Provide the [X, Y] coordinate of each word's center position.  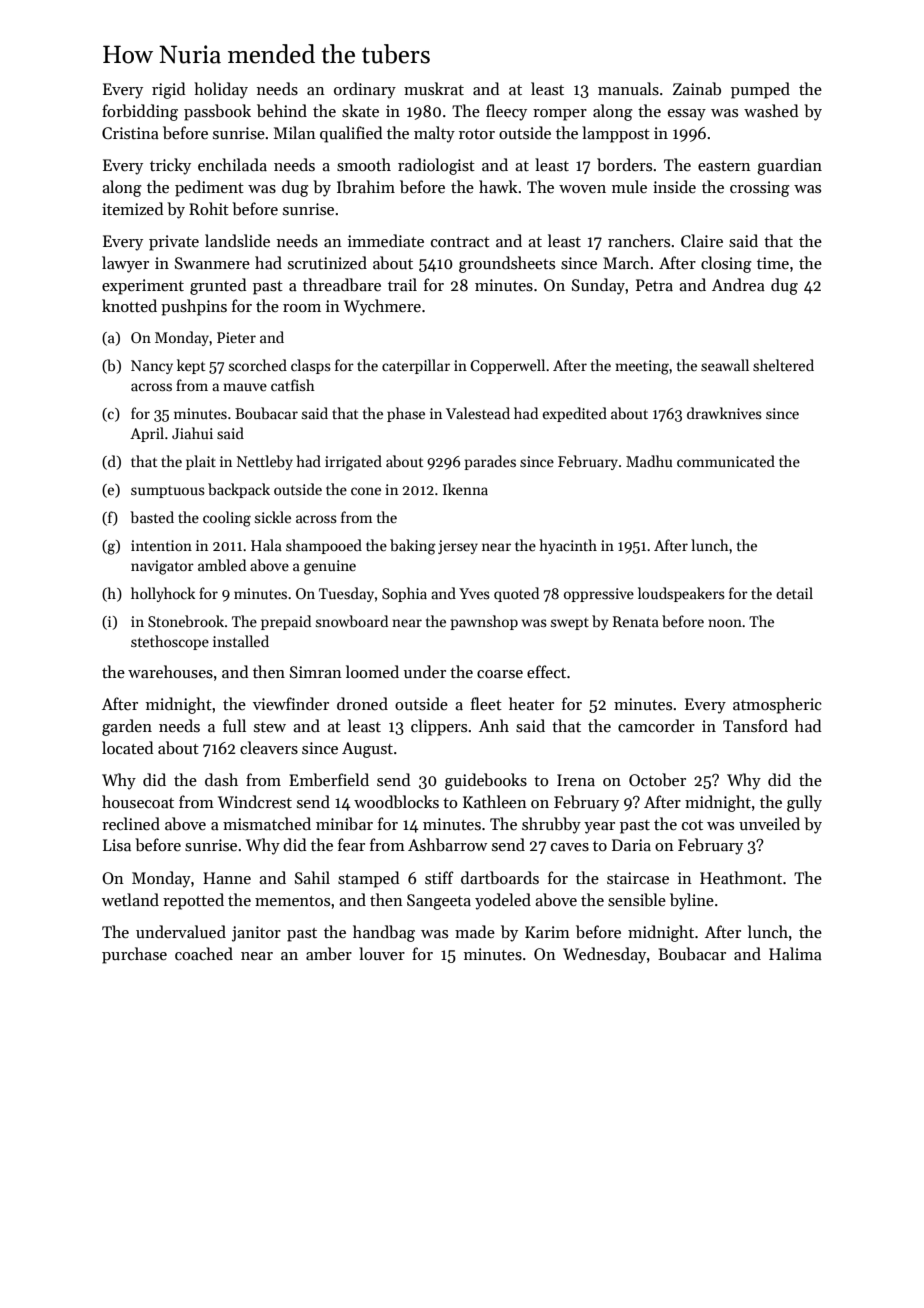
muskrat [434, 88]
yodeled [503, 901]
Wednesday [604, 955]
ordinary [365, 90]
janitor [256, 934]
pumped [760, 90]
